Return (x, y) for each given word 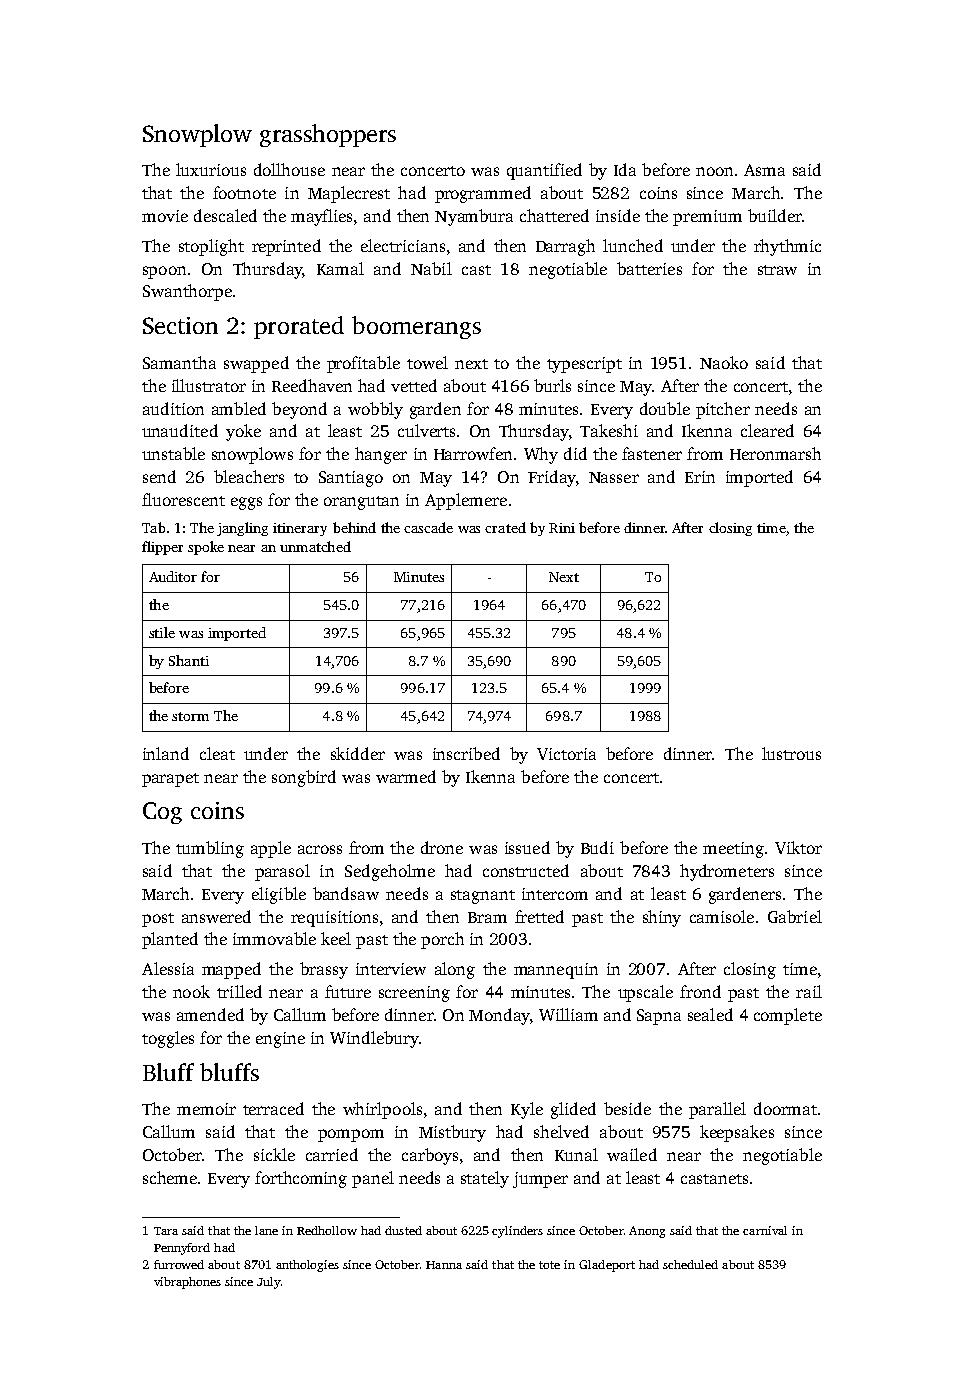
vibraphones (187, 1283)
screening (414, 994)
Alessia (168, 968)
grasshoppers (328, 135)
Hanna (444, 1265)
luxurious (211, 169)
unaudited (180, 430)
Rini (562, 528)
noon (714, 171)
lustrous (791, 753)
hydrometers (727, 872)
